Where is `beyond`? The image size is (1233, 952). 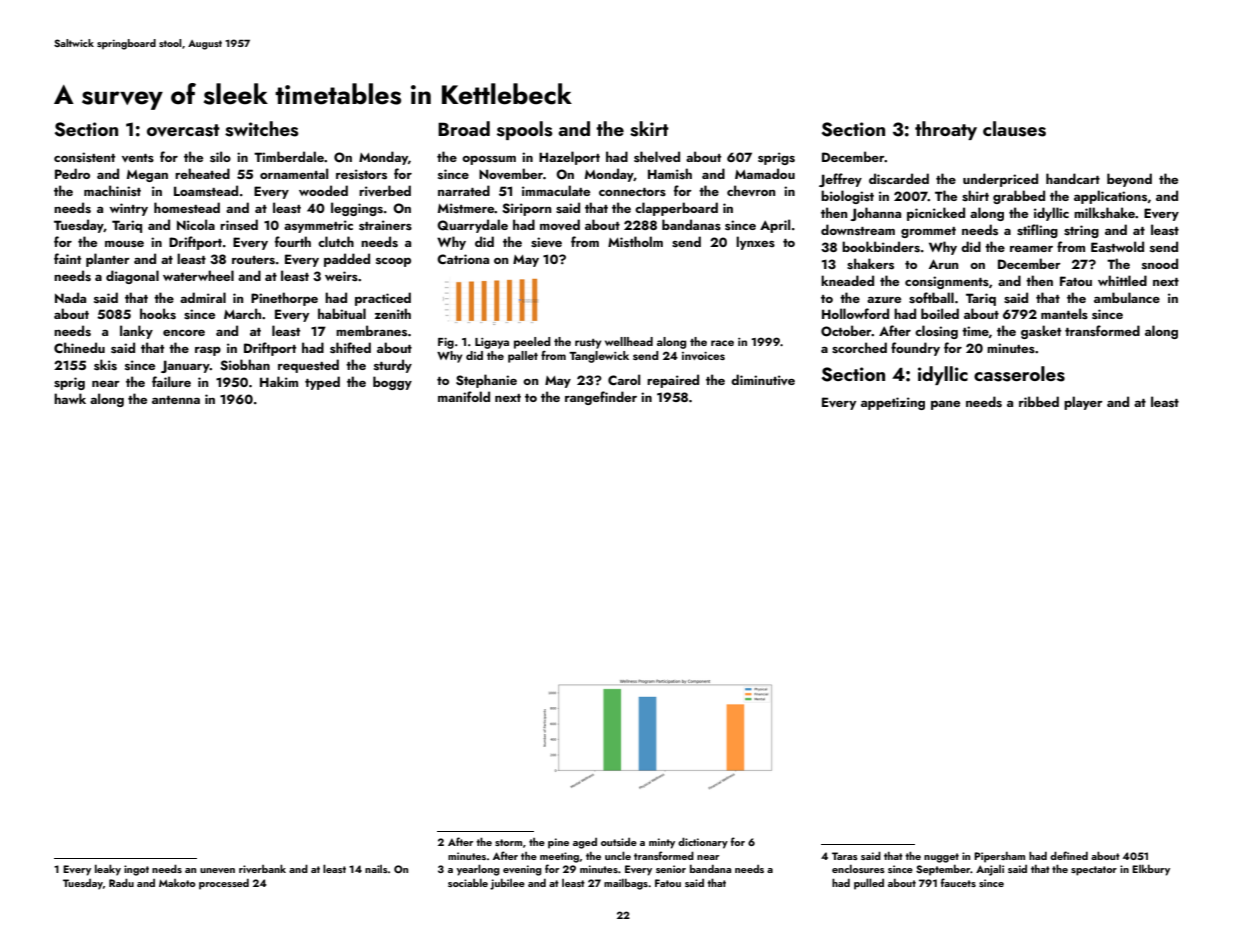 beyond is located at coordinates (1129, 180).
